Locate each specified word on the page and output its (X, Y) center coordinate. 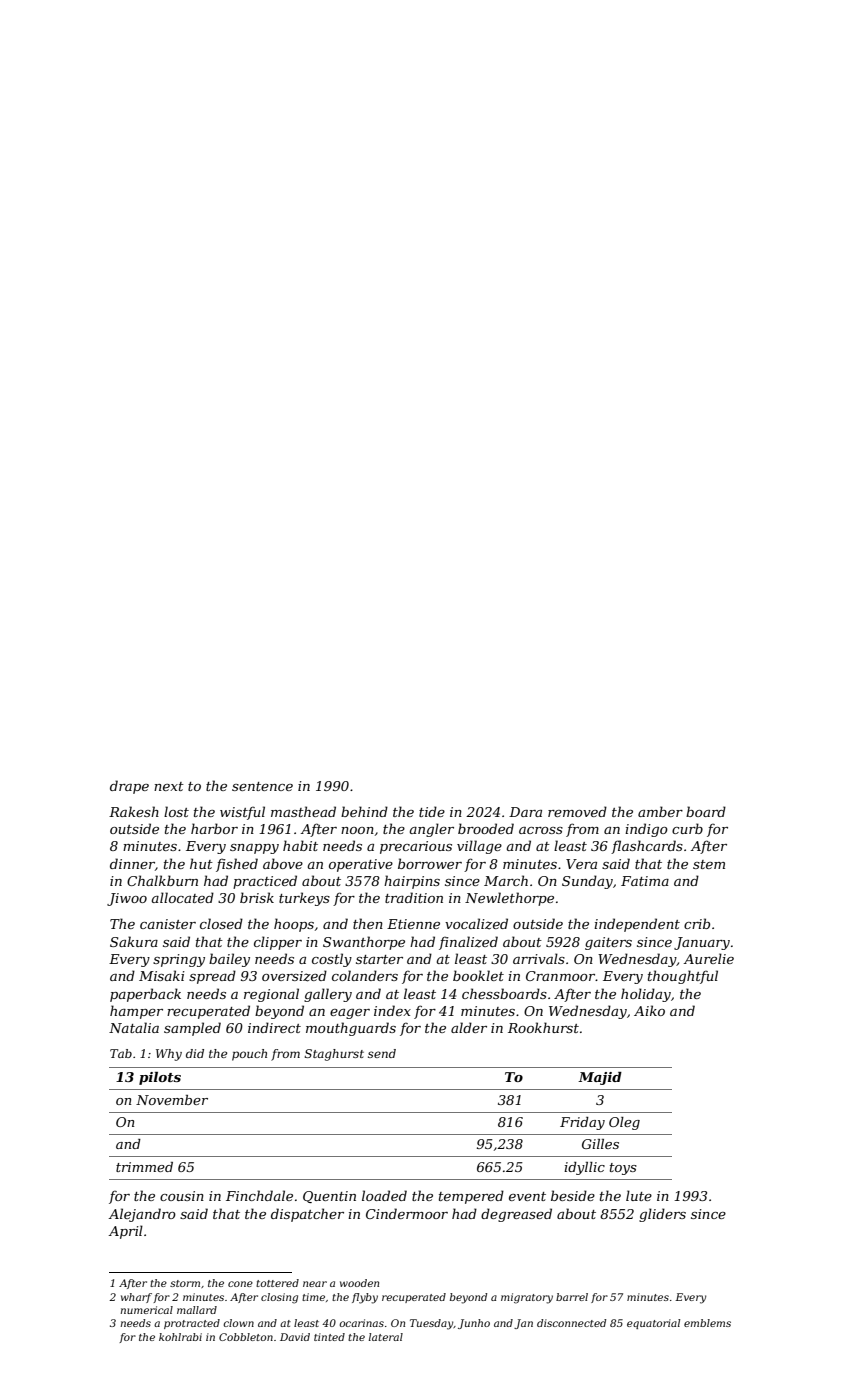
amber (660, 811)
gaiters (608, 943)
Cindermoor (407, 1213)
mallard (197, 1310)
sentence (262, 786)
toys (623, 1169)
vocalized (476, 924)
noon (357, 830)
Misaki (162, 975)
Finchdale (259, 1195)
